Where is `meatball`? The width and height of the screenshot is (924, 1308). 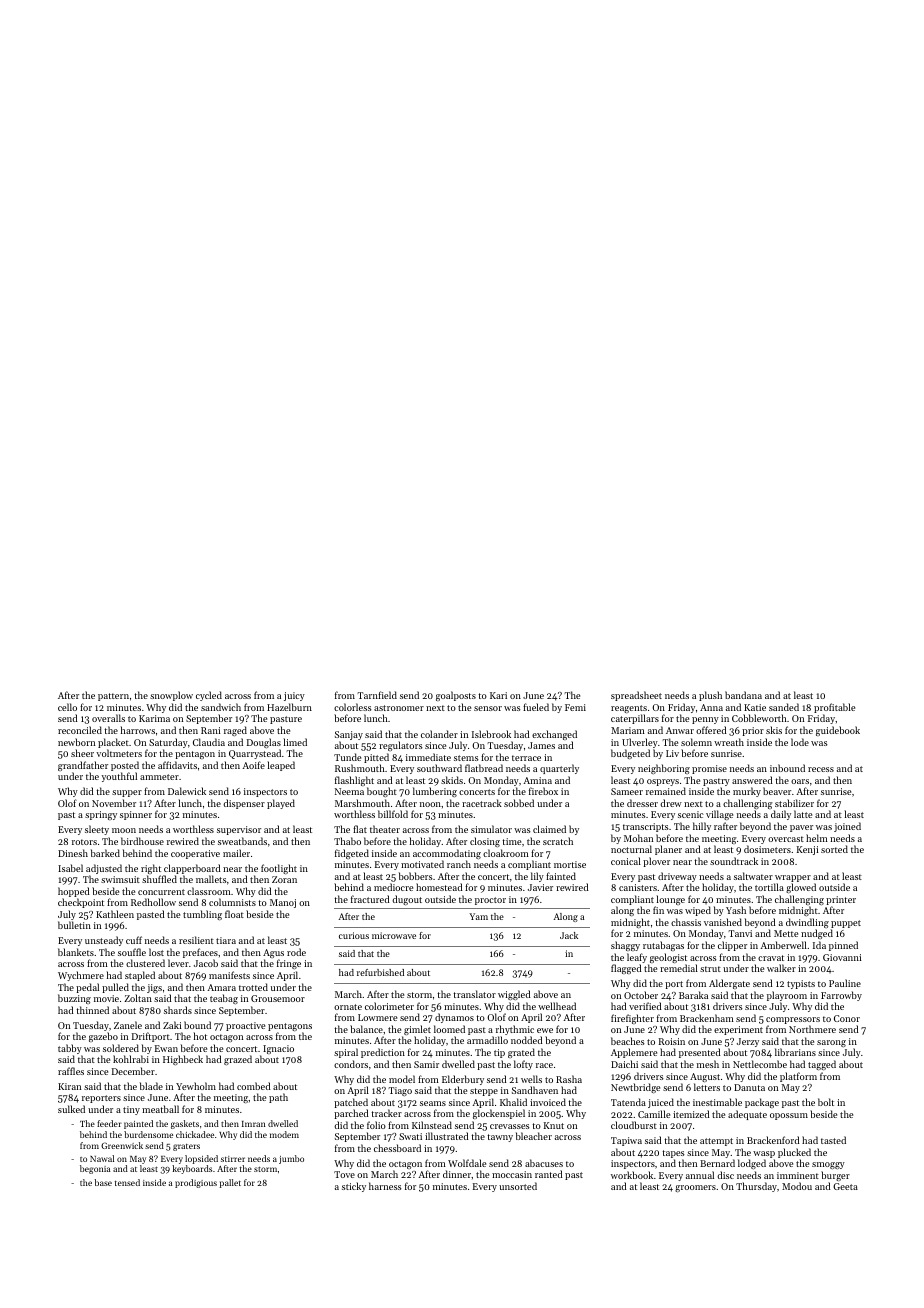
meatball is located at coordinates (160, 1109).
